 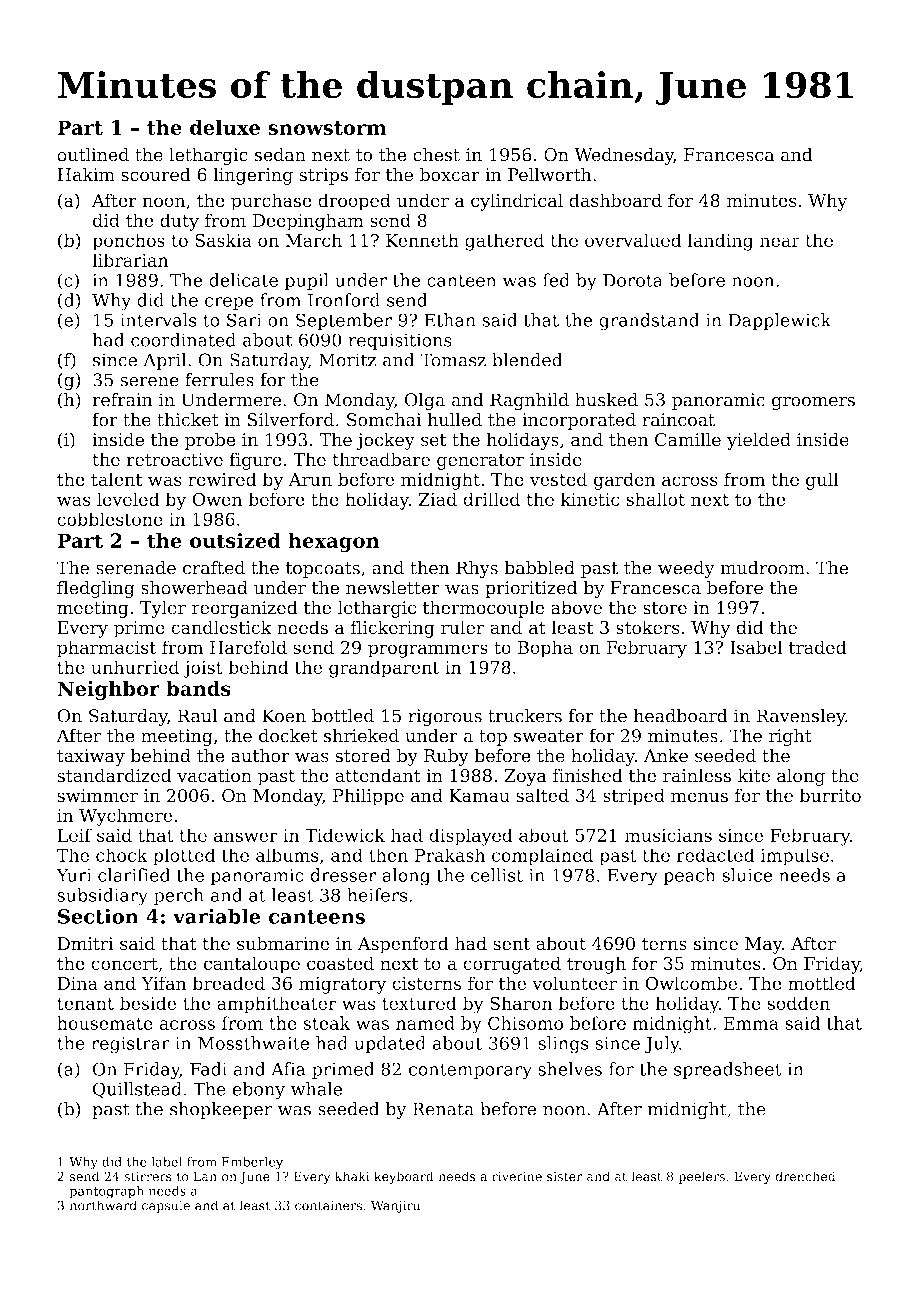 I want to click on snowstorm, so click(x=327, y=128).
